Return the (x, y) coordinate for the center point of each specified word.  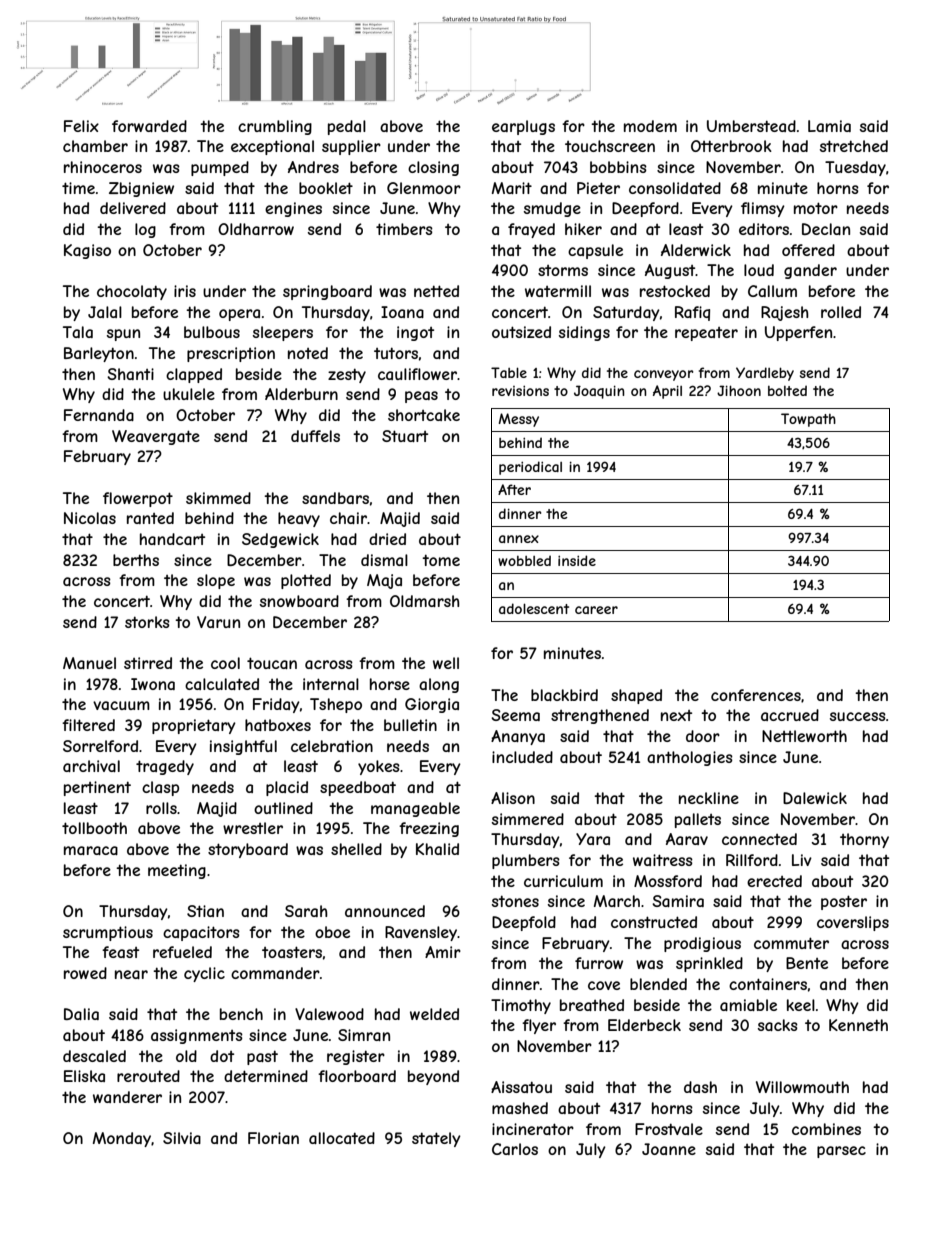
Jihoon (739, 390)
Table (509, 372)
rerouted (148, 1076)
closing (433, 168)
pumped (220, 168)
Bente (807, 963)
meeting (177, 871)
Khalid (437, 849)
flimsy (763, 209)
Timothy (521, 1006)
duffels (315, 436)
